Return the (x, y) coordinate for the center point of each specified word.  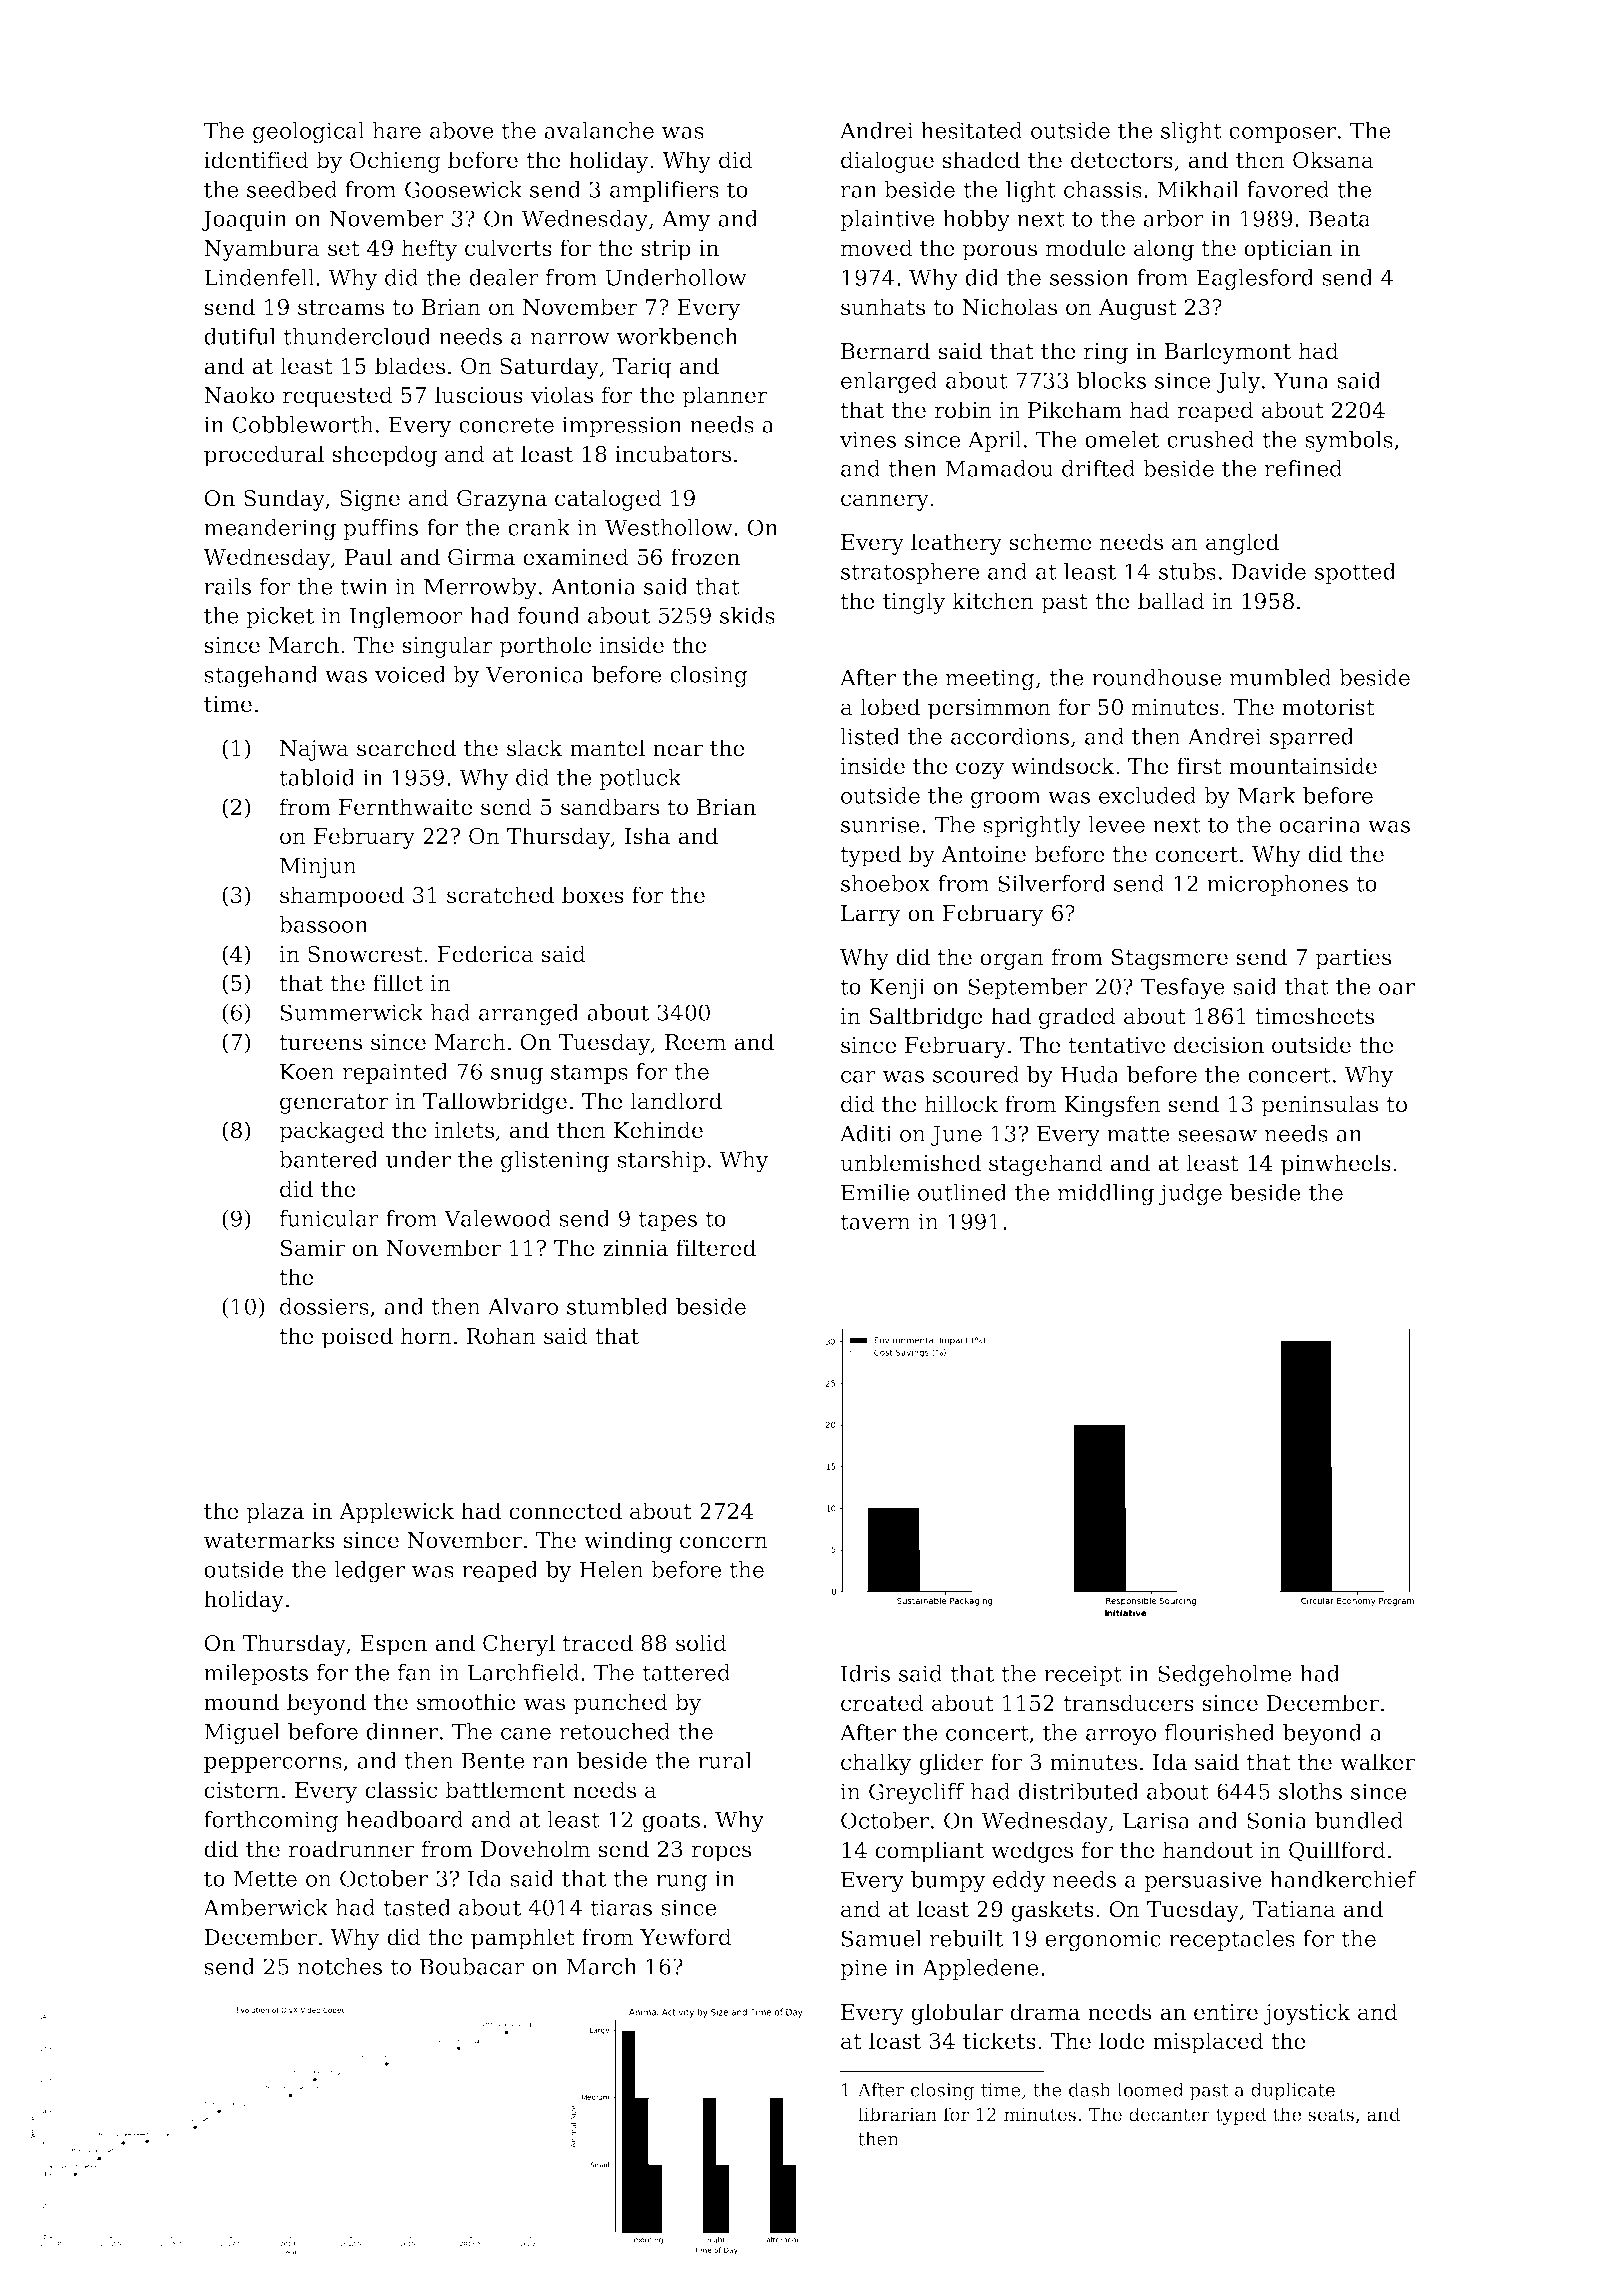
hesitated (972, 130)
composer (1282, 135)
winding (628, 1542)
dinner (402, 1731)
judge (1190, 1195)
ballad (1171, 601)
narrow (570, 339)
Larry (870, 915)
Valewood (498, 1218)
